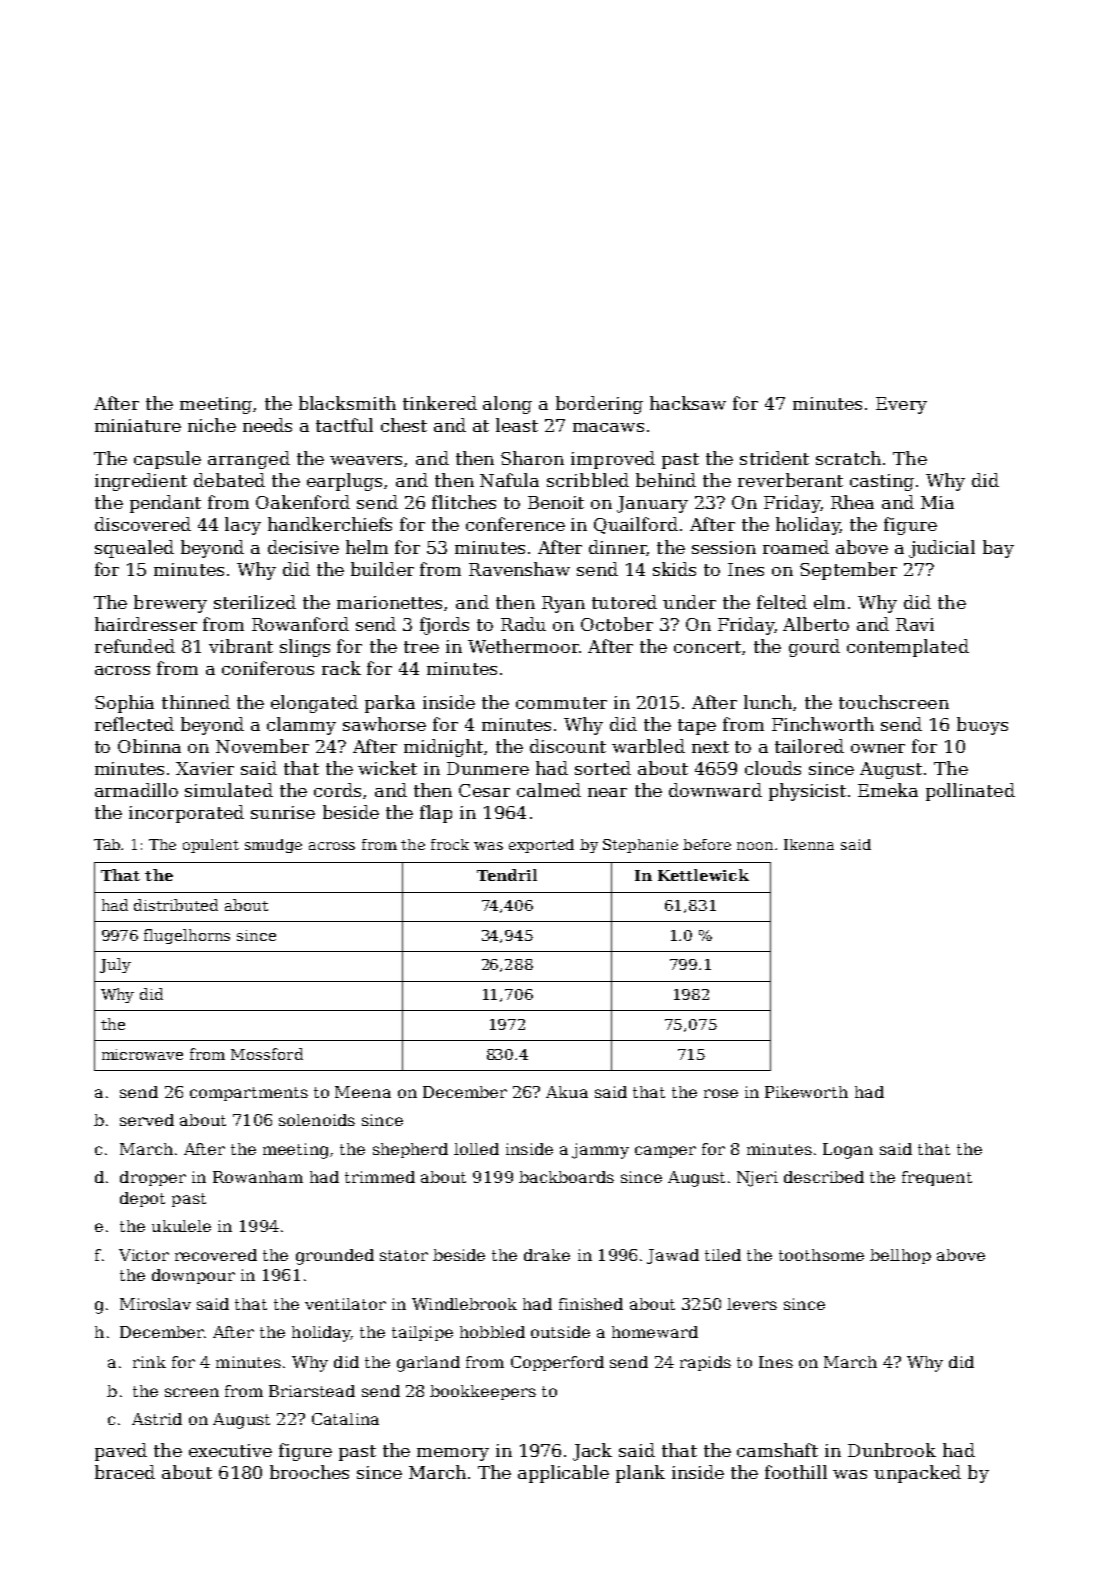  I want to click on pollinated, so click(970, 792).
